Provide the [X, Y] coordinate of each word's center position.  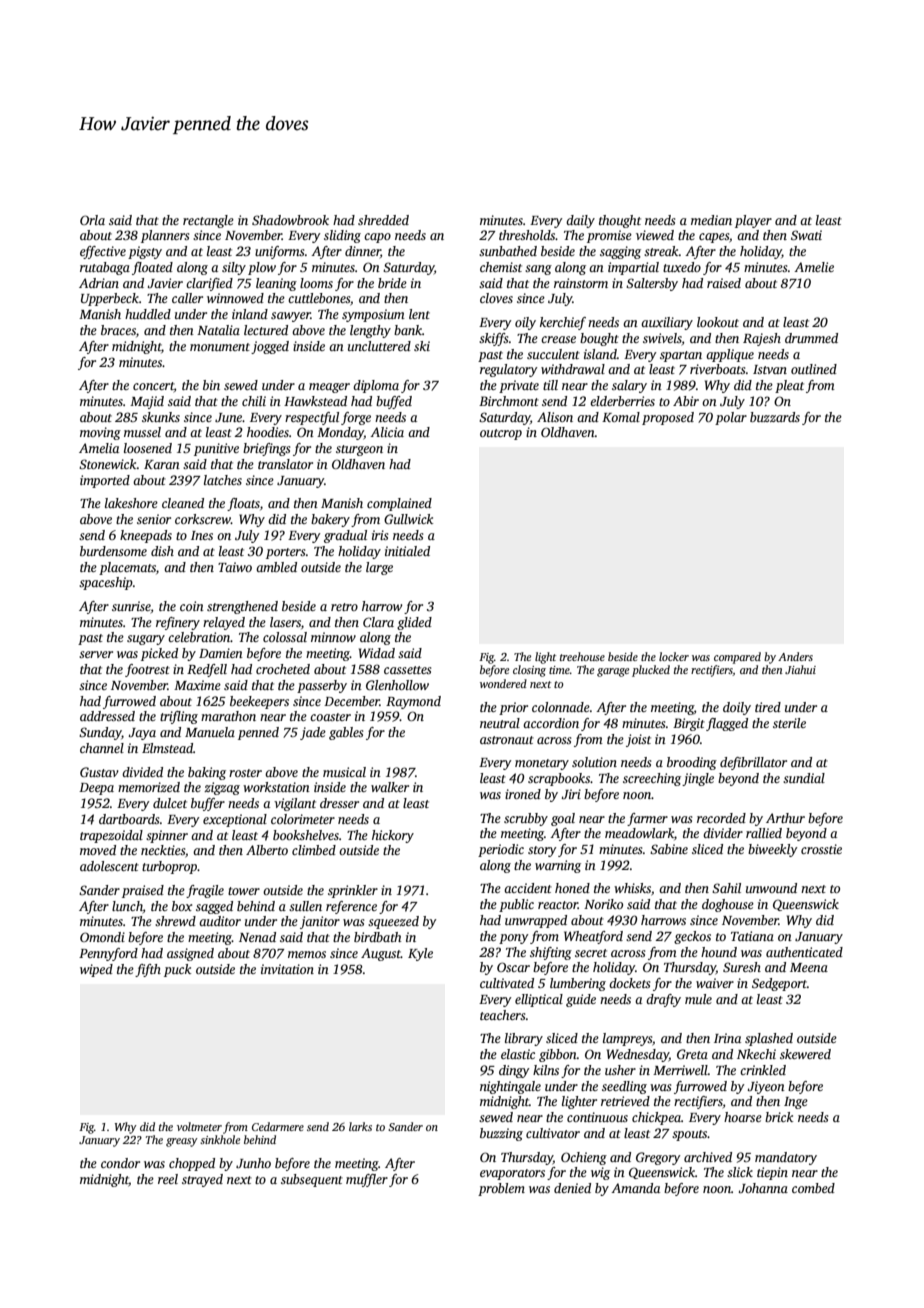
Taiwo [235, 567]
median [711, 220]
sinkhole [220, 1139]
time [559, 670]
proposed [668, 418]
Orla [92, 220]
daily [580, 221]
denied [572, 1188]
